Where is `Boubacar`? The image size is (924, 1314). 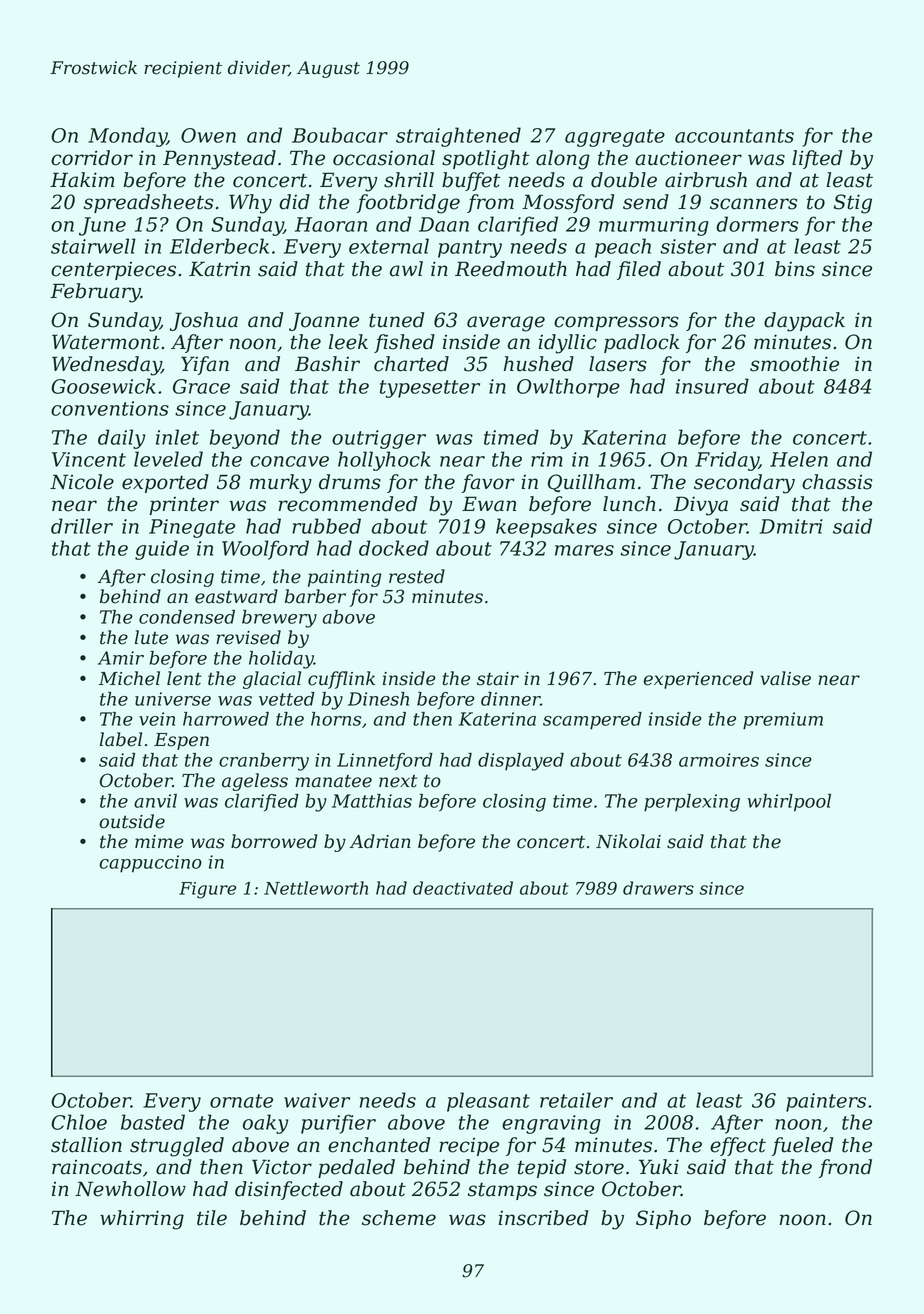 Boubacar is located at coordinates (340, 135).
